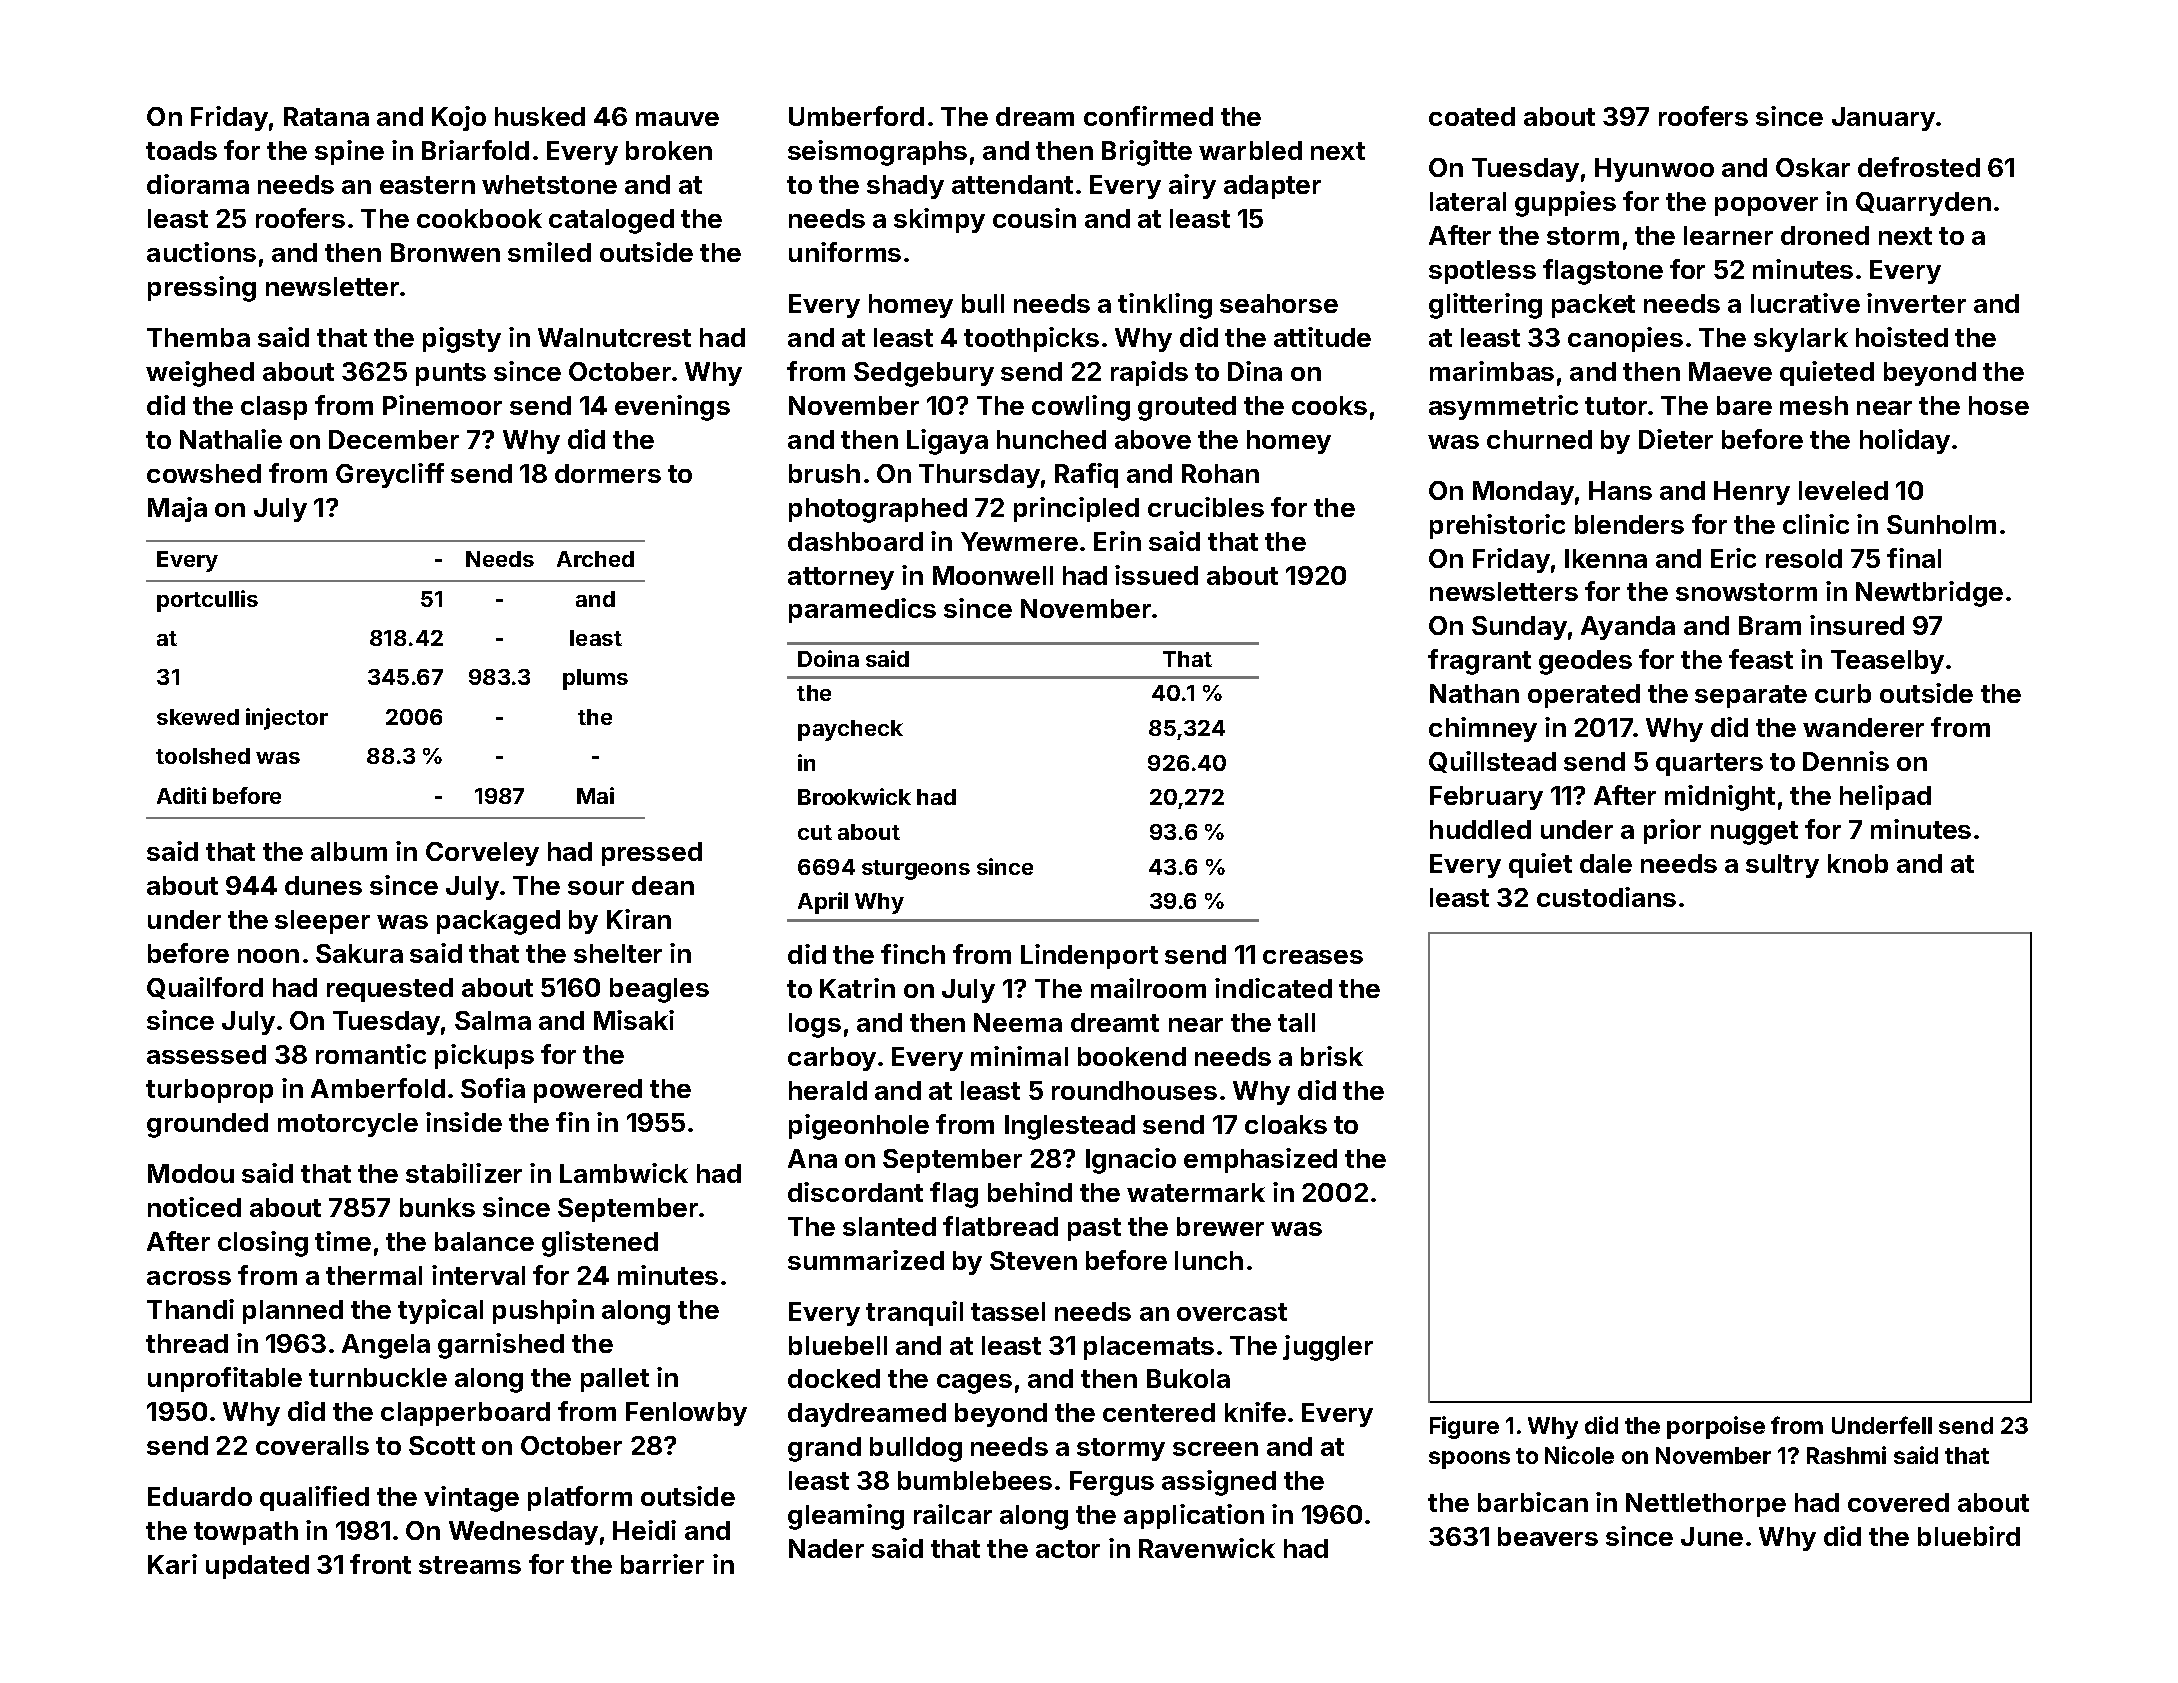 This screenshot has width=2178, height=1683. Describe the element at coordinates (596, 888) in the screenshot. I see `sour` at that location.
